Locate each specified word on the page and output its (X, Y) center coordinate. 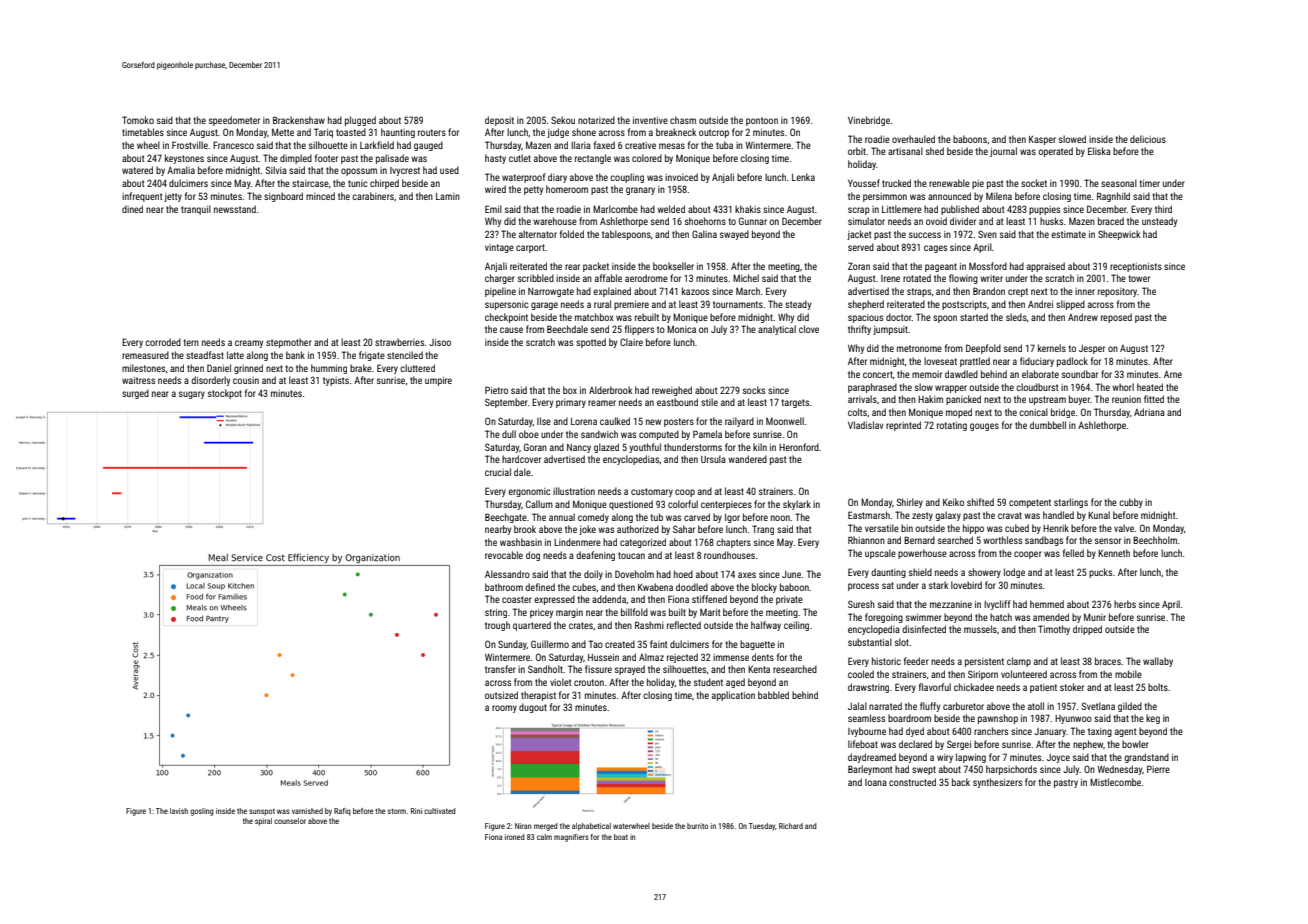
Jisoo (440, 342)
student (708, 682)
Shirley (909, 503)
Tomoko (138, 120)
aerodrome (646, 278)
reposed (1116, 318)
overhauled (913, 139)
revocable (504, 555)
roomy (504, 709)
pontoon (762, 121)
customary (652, 492)
